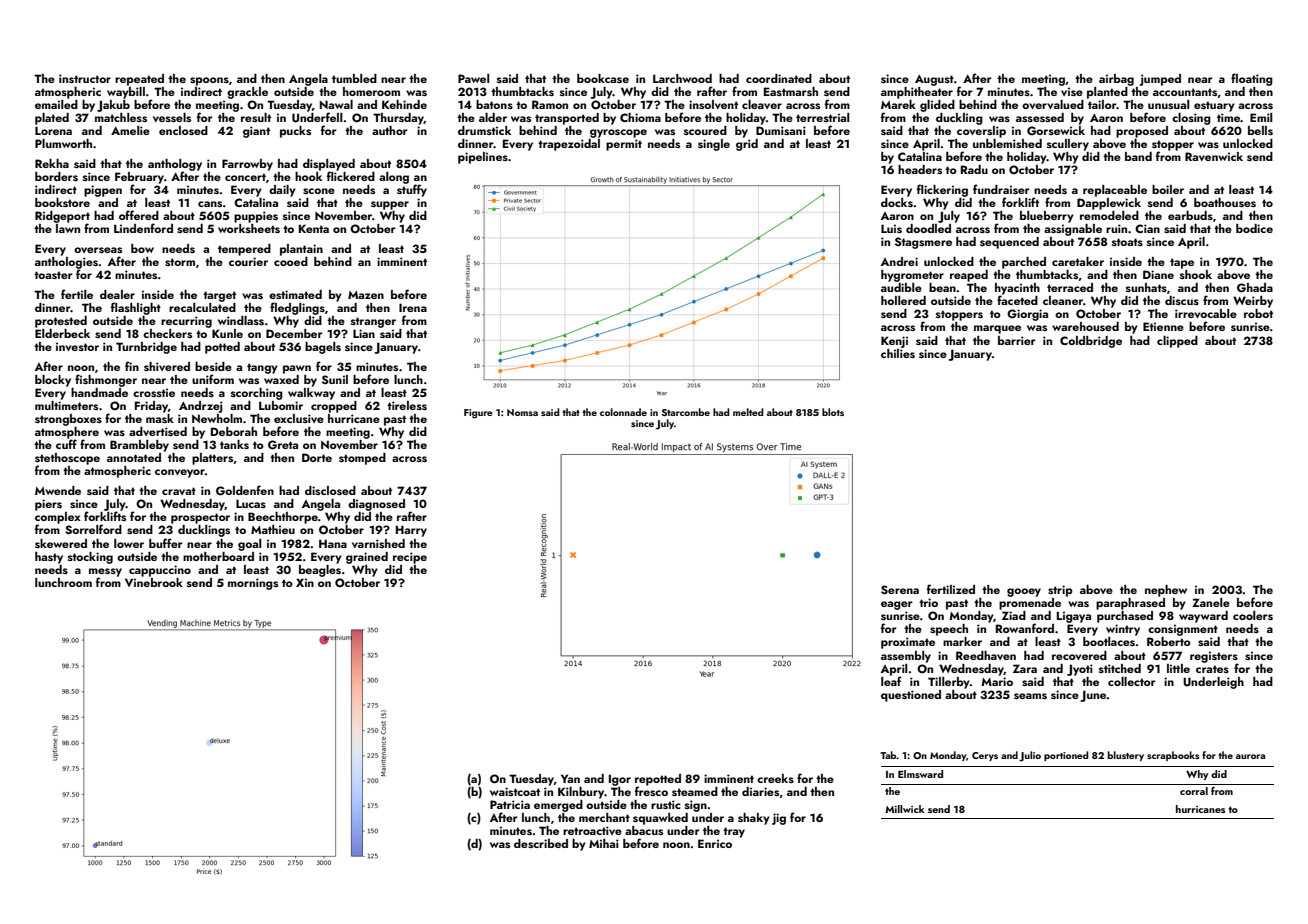 This screenshot has width=1308, height=924. I want to click on colonnade, so click(623, 412).
